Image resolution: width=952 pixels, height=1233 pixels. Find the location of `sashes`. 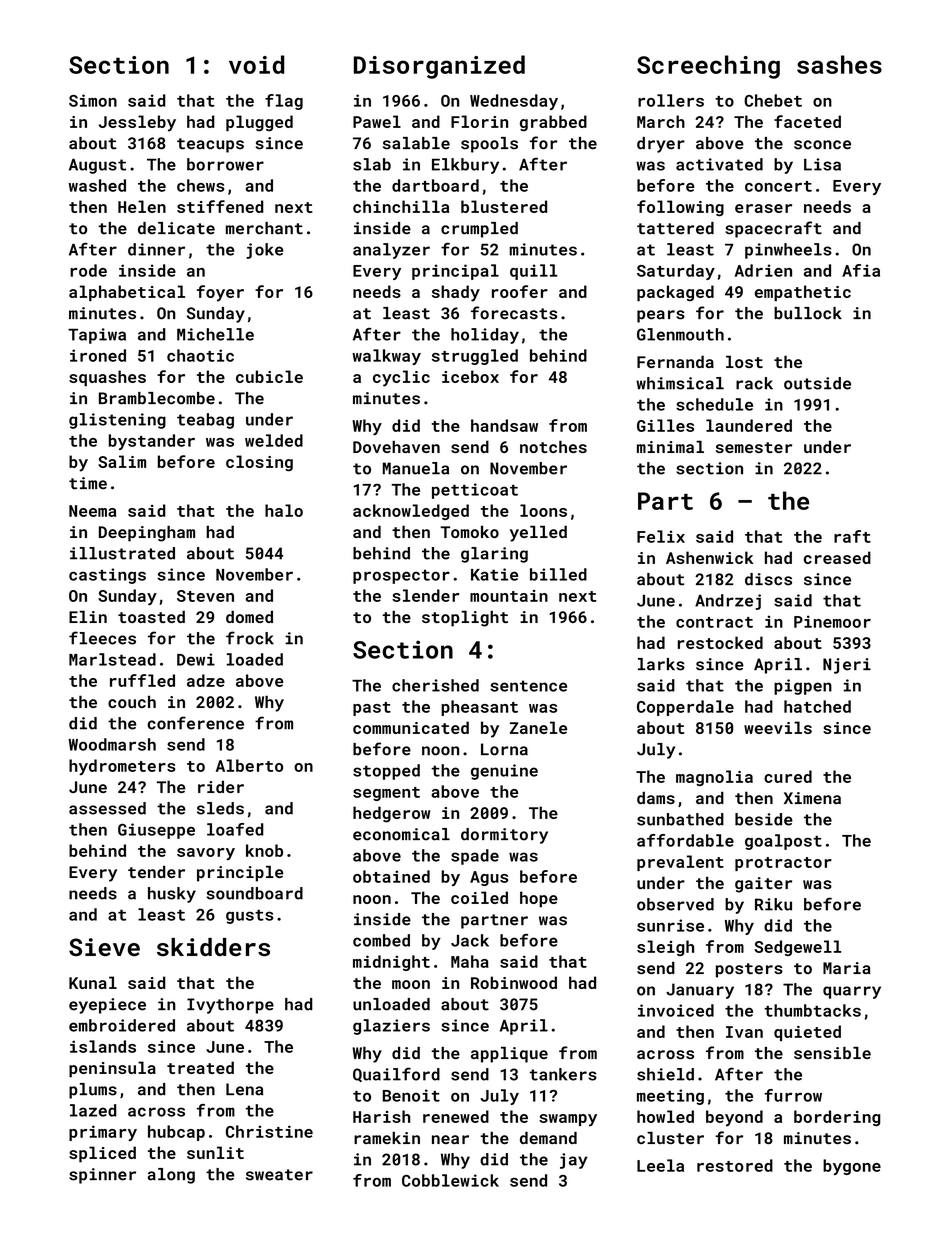

sashes is located at coordinates (839, 64).
